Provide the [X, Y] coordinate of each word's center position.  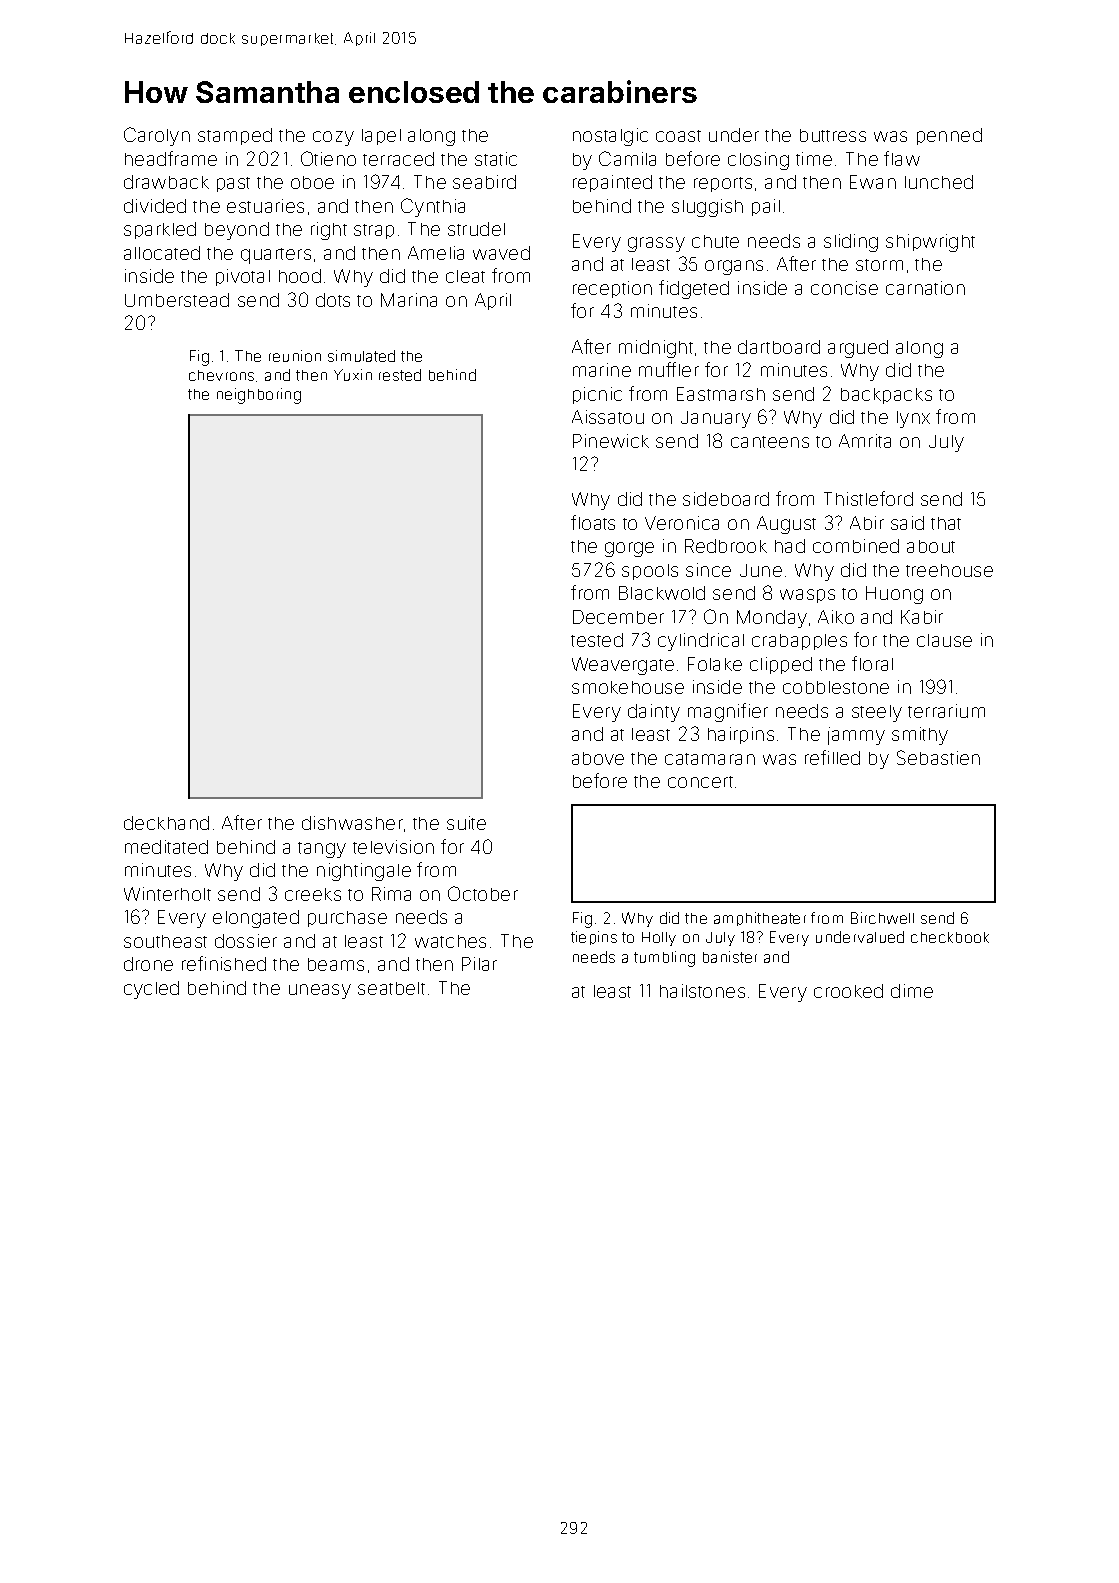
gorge [629, 549]
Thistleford [868, 498]
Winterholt [167, 894]
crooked [848, 991]
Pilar [479, 964]
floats [593, 522]
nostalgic [610, 137]
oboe [312, 182]
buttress [833, 135]
